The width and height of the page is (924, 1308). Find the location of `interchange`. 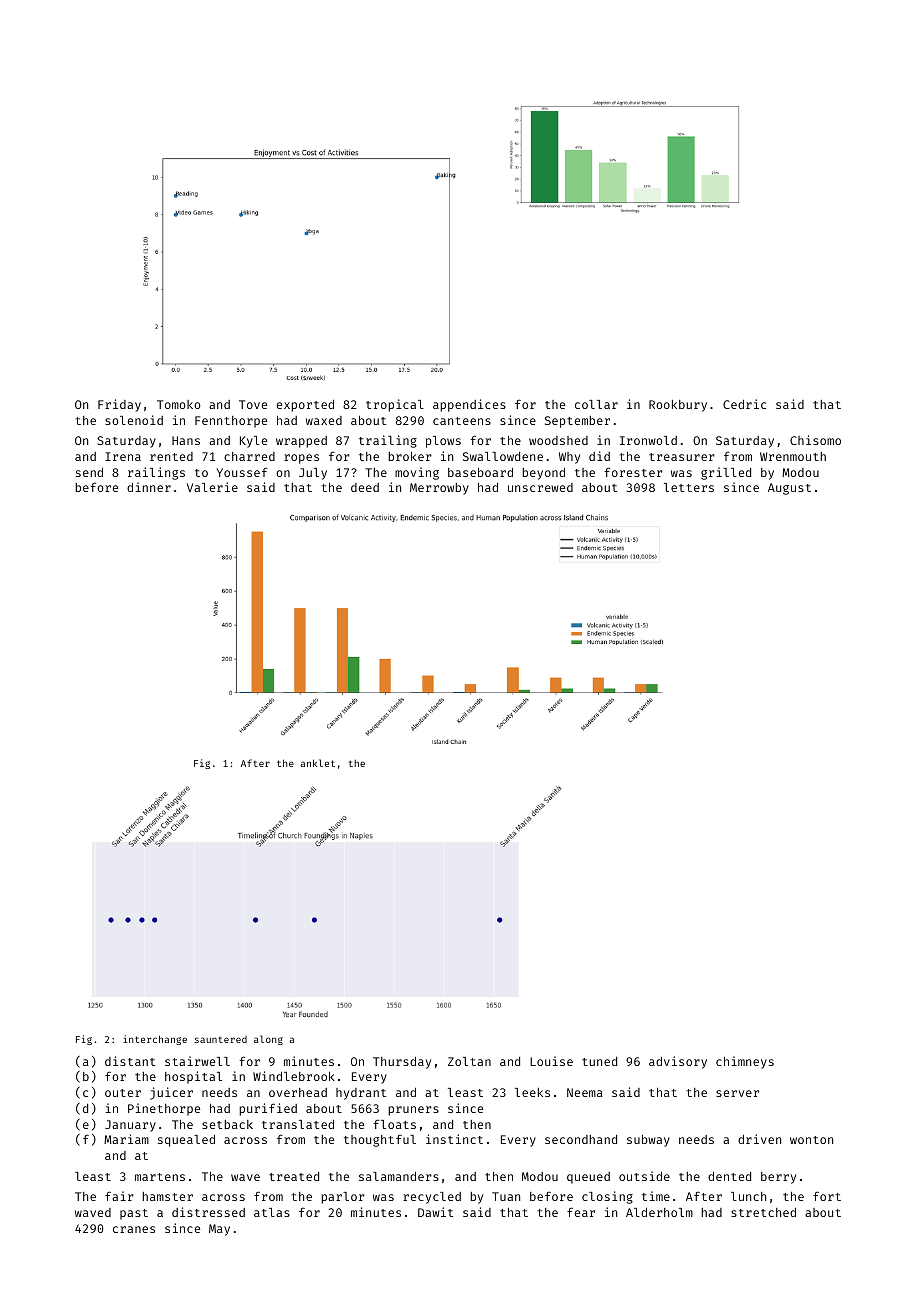

interchange is located at coordinates (155, 1040).
